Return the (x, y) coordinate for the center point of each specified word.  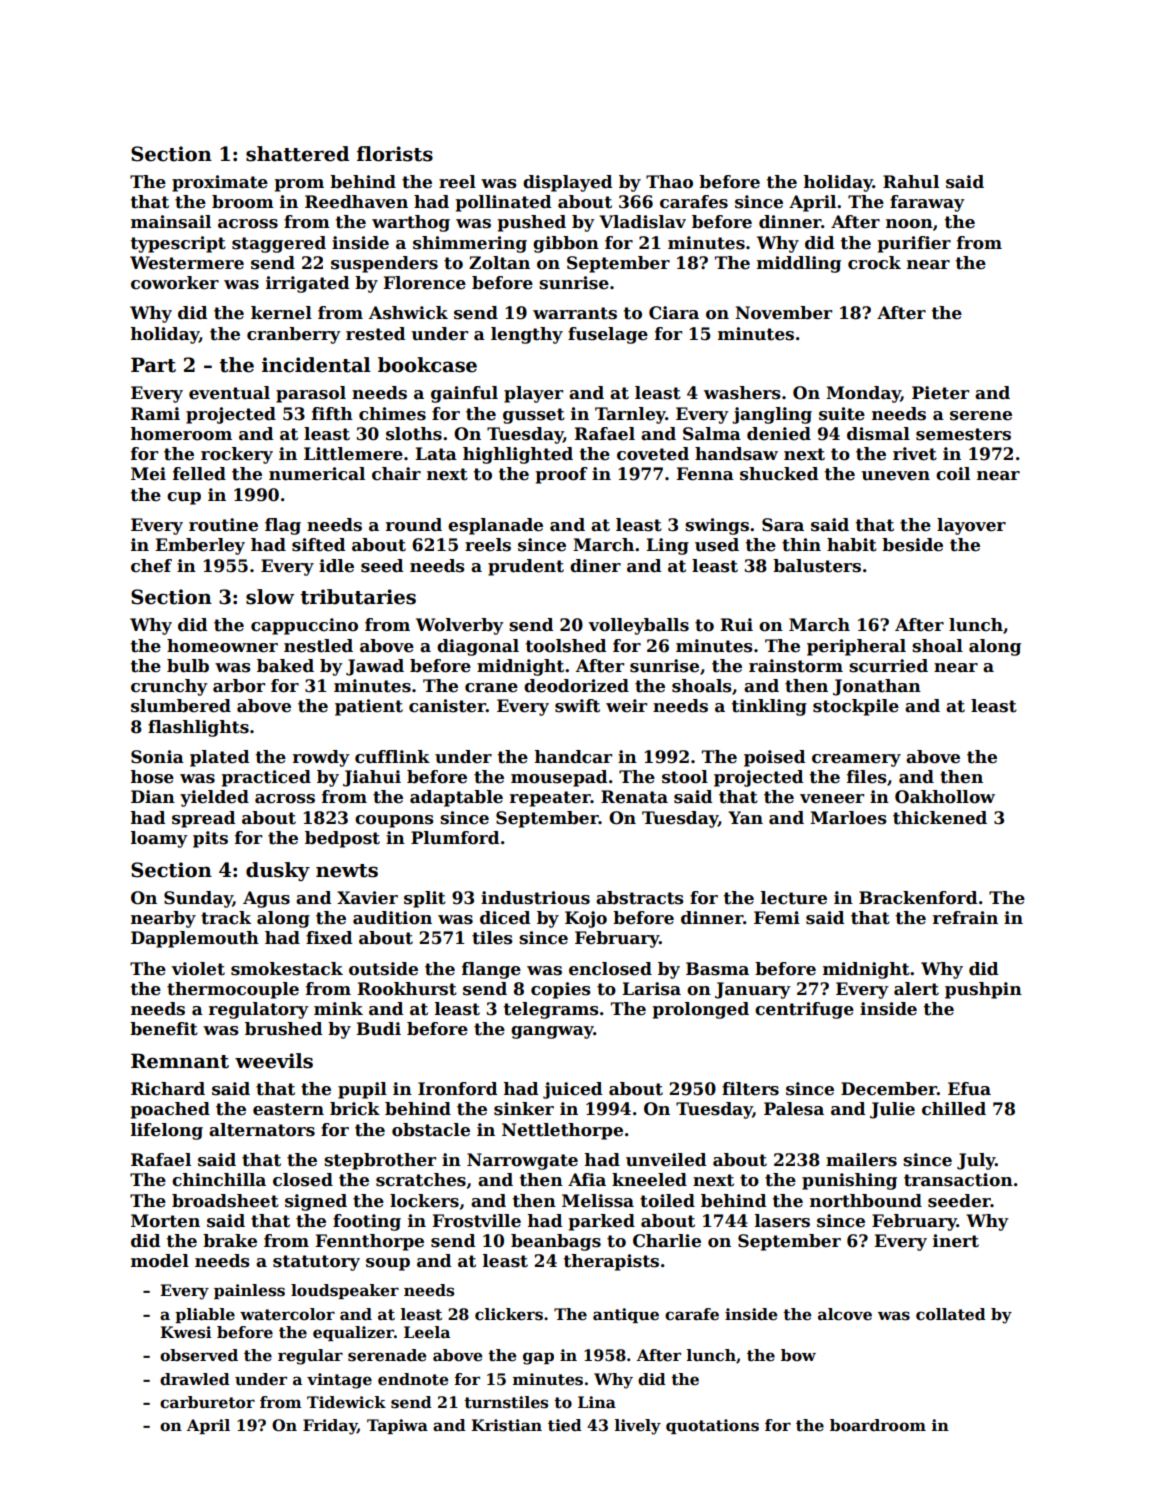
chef (151, 566)
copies (561, 990)
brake (230, 1241)
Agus (266, 899)
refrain (965, 918)
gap (538, 1358)
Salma (712, 434)
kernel (281, 313)
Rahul (911, 182)
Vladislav (642, 222)
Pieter (940, 393)
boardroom (878, 1425)
